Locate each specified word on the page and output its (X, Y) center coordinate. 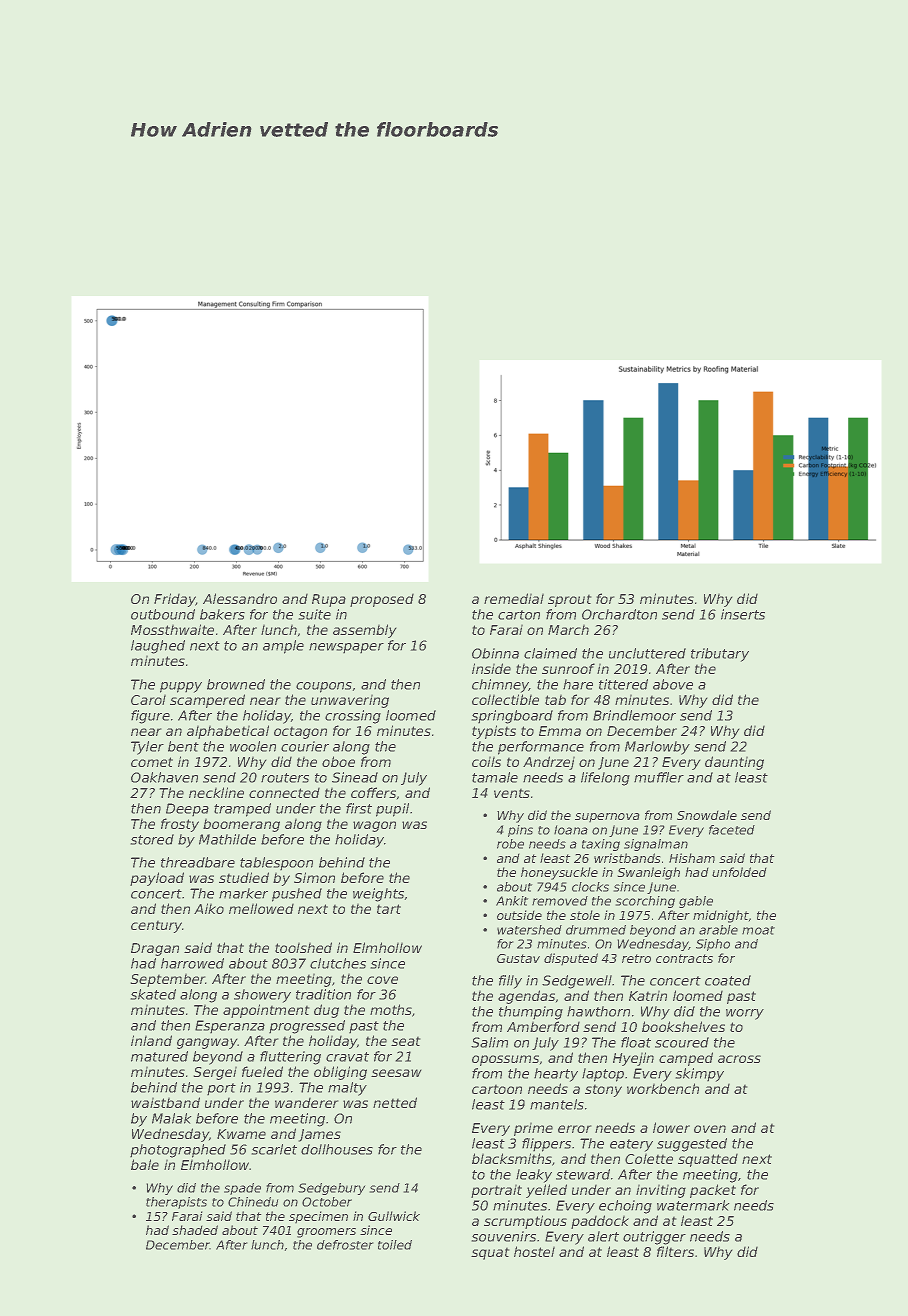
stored (152, 839)
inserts (743, 614)
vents (512, 793)
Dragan (155, 949)
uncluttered (647, 653)
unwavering (350, 701)
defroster (345, 1245)
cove (382, 980)
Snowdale (707, 815)
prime (533, 1129)
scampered (207, 701)
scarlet (274, 1149)
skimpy (699, 1075)
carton (519, 615)
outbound (163, 614)
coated (728, 980)
